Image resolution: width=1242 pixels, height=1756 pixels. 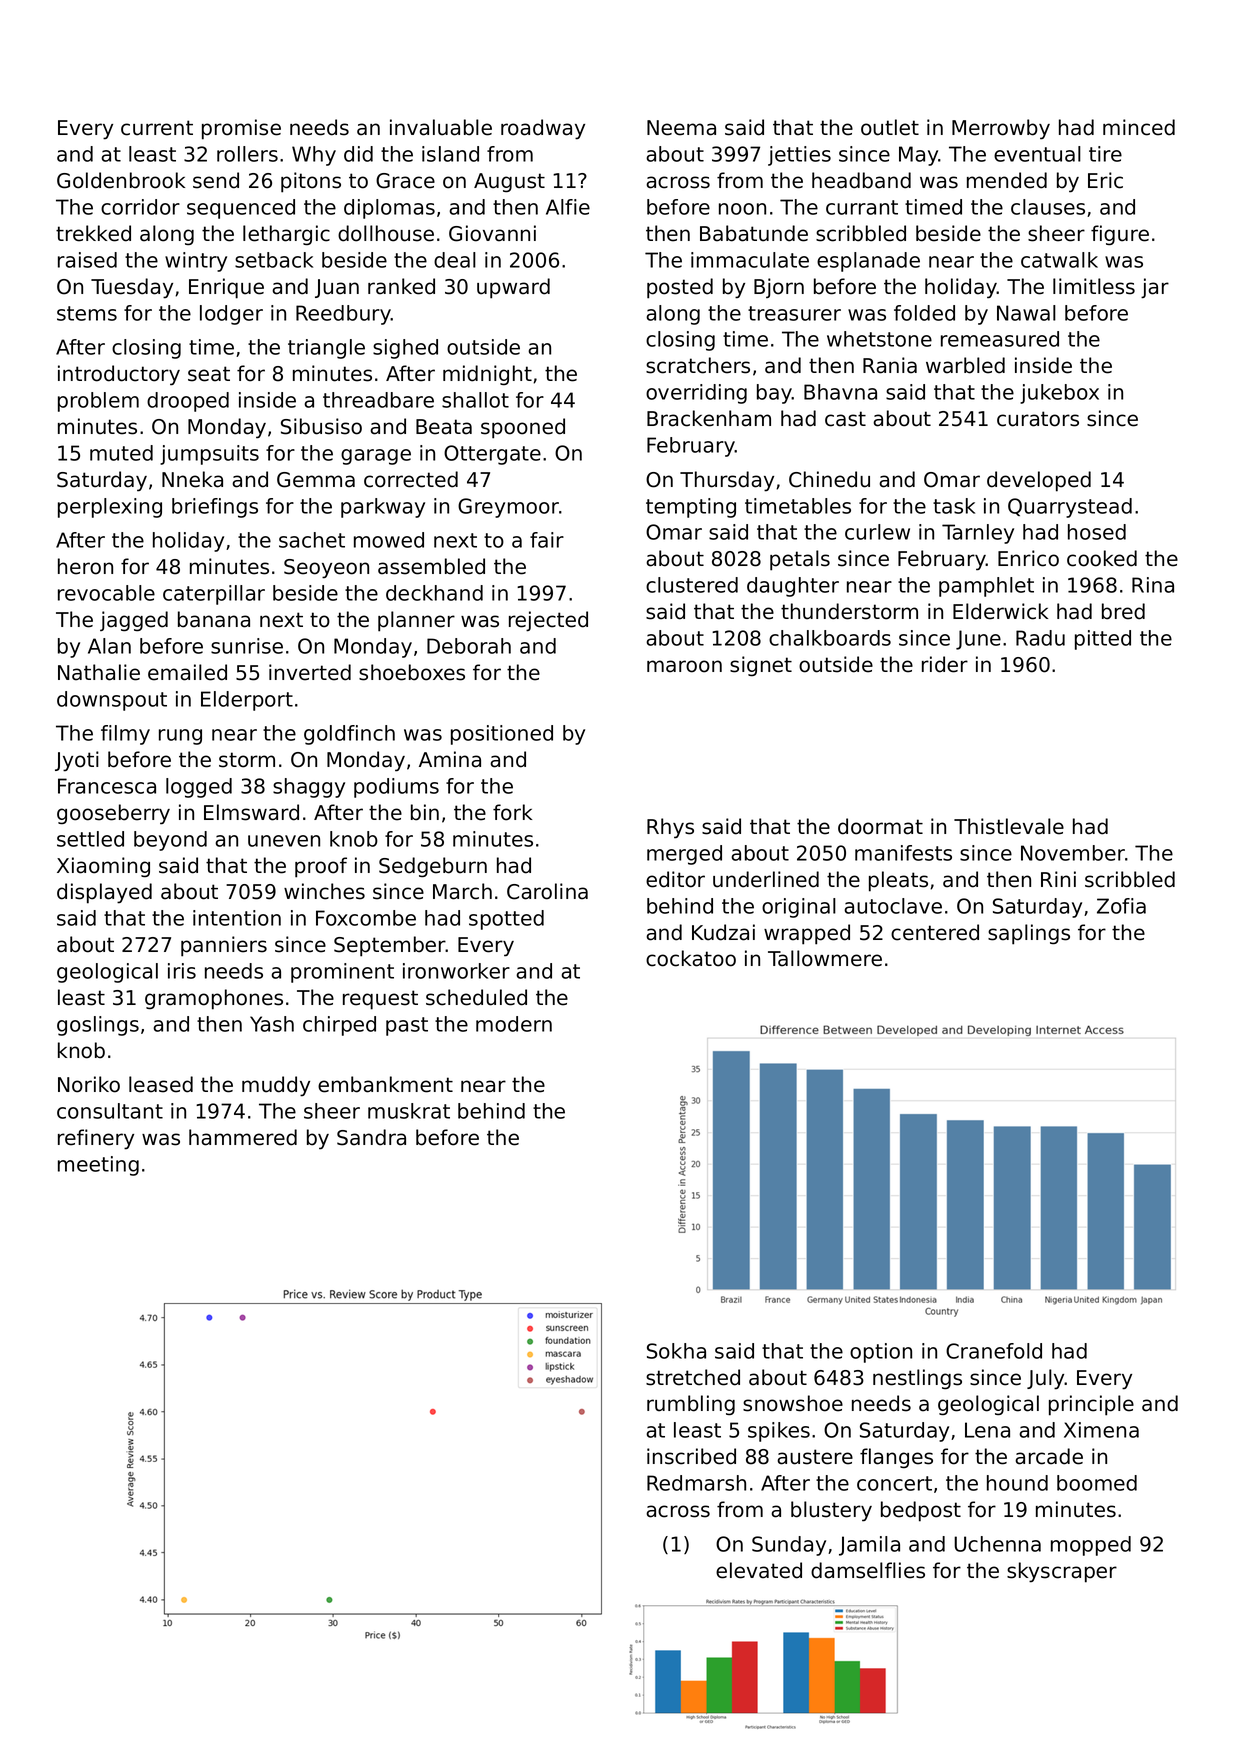 What do you see at coordinates (691, 958) in the page?
I see `cockatoo` at bounding box center [691, 958].
